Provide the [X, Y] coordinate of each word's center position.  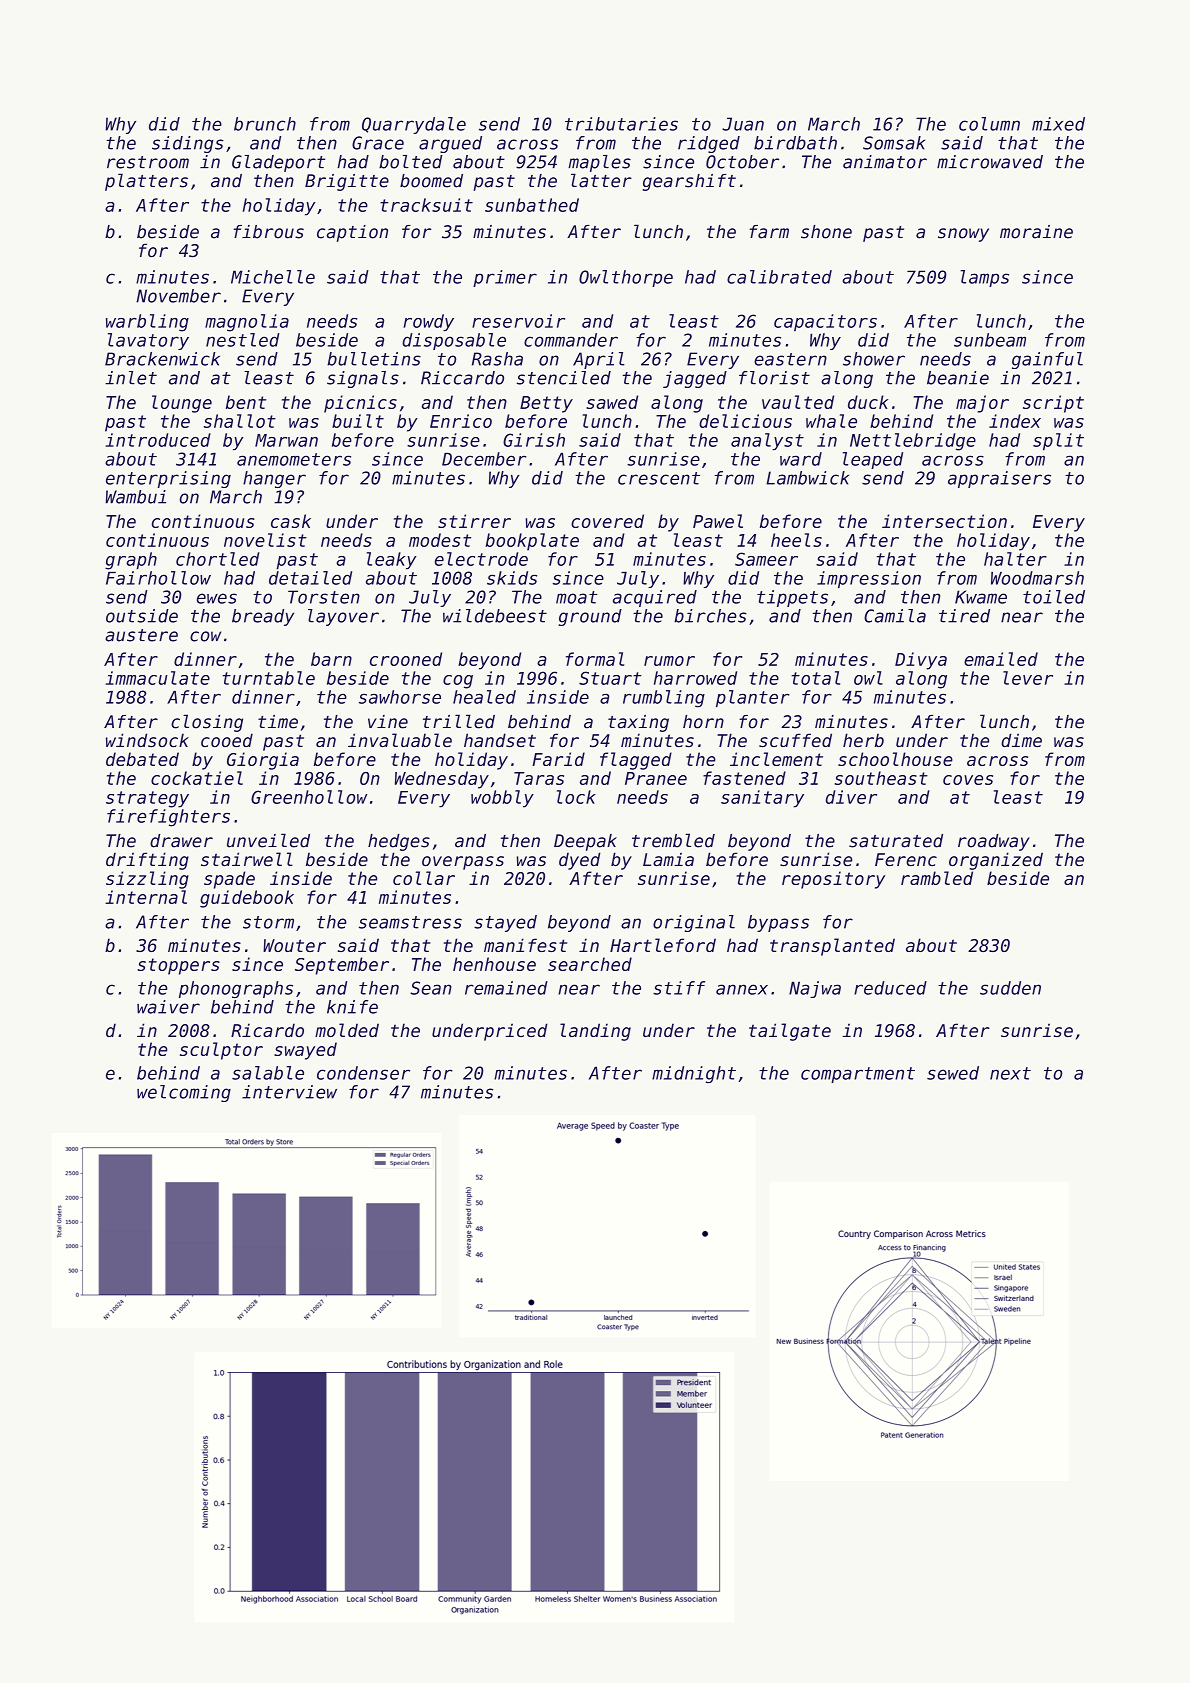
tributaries [621, 124]
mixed [1058, 124]
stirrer [474, 521]
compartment [858, 1075]
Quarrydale [414, 125]
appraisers [999, 479]
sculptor [221, 1051]
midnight [694, 1074]
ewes [217, 598]
